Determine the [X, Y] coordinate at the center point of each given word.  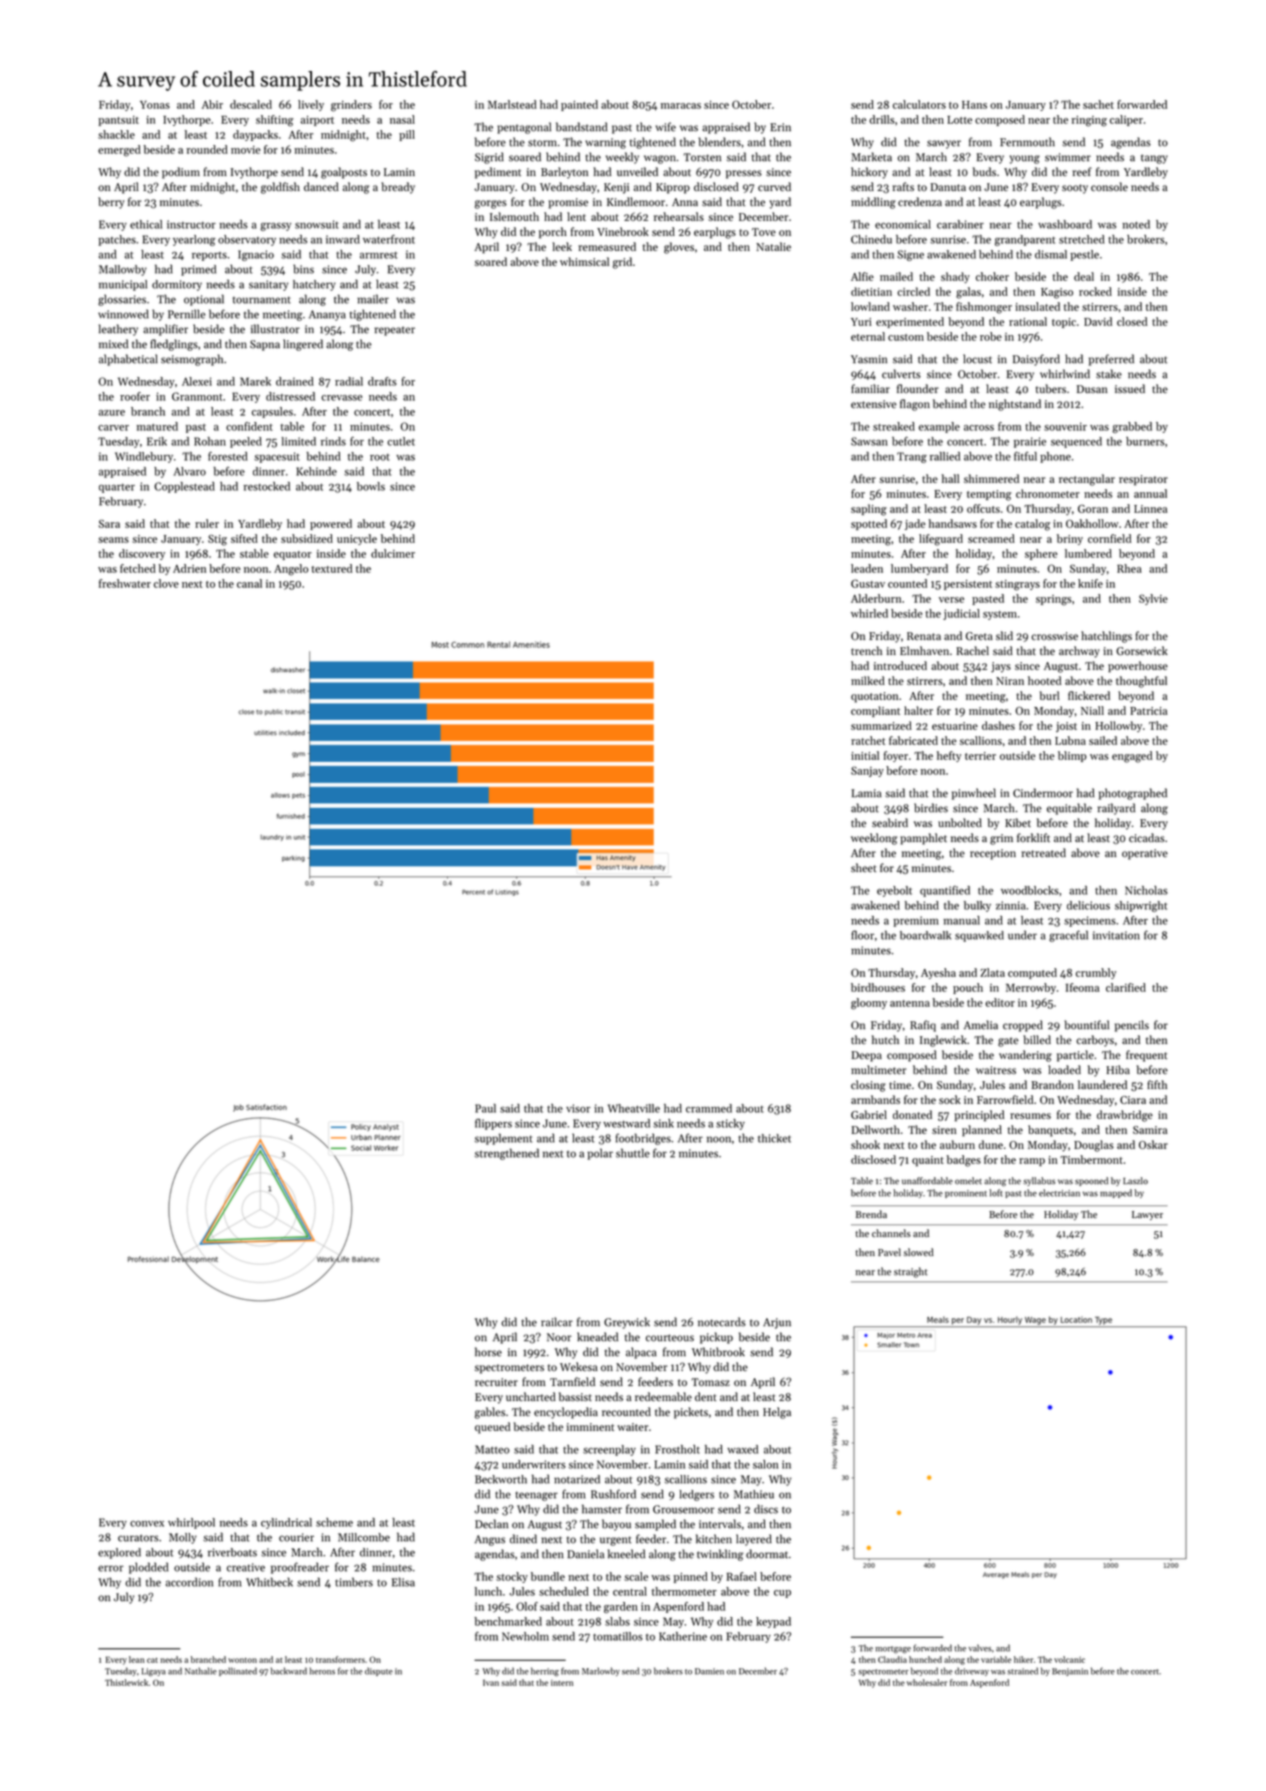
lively [311, 105]
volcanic [1069, 1659]
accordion [189, 1582]
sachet [1098, 104]
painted [579, 105]
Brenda [871, 1214]
